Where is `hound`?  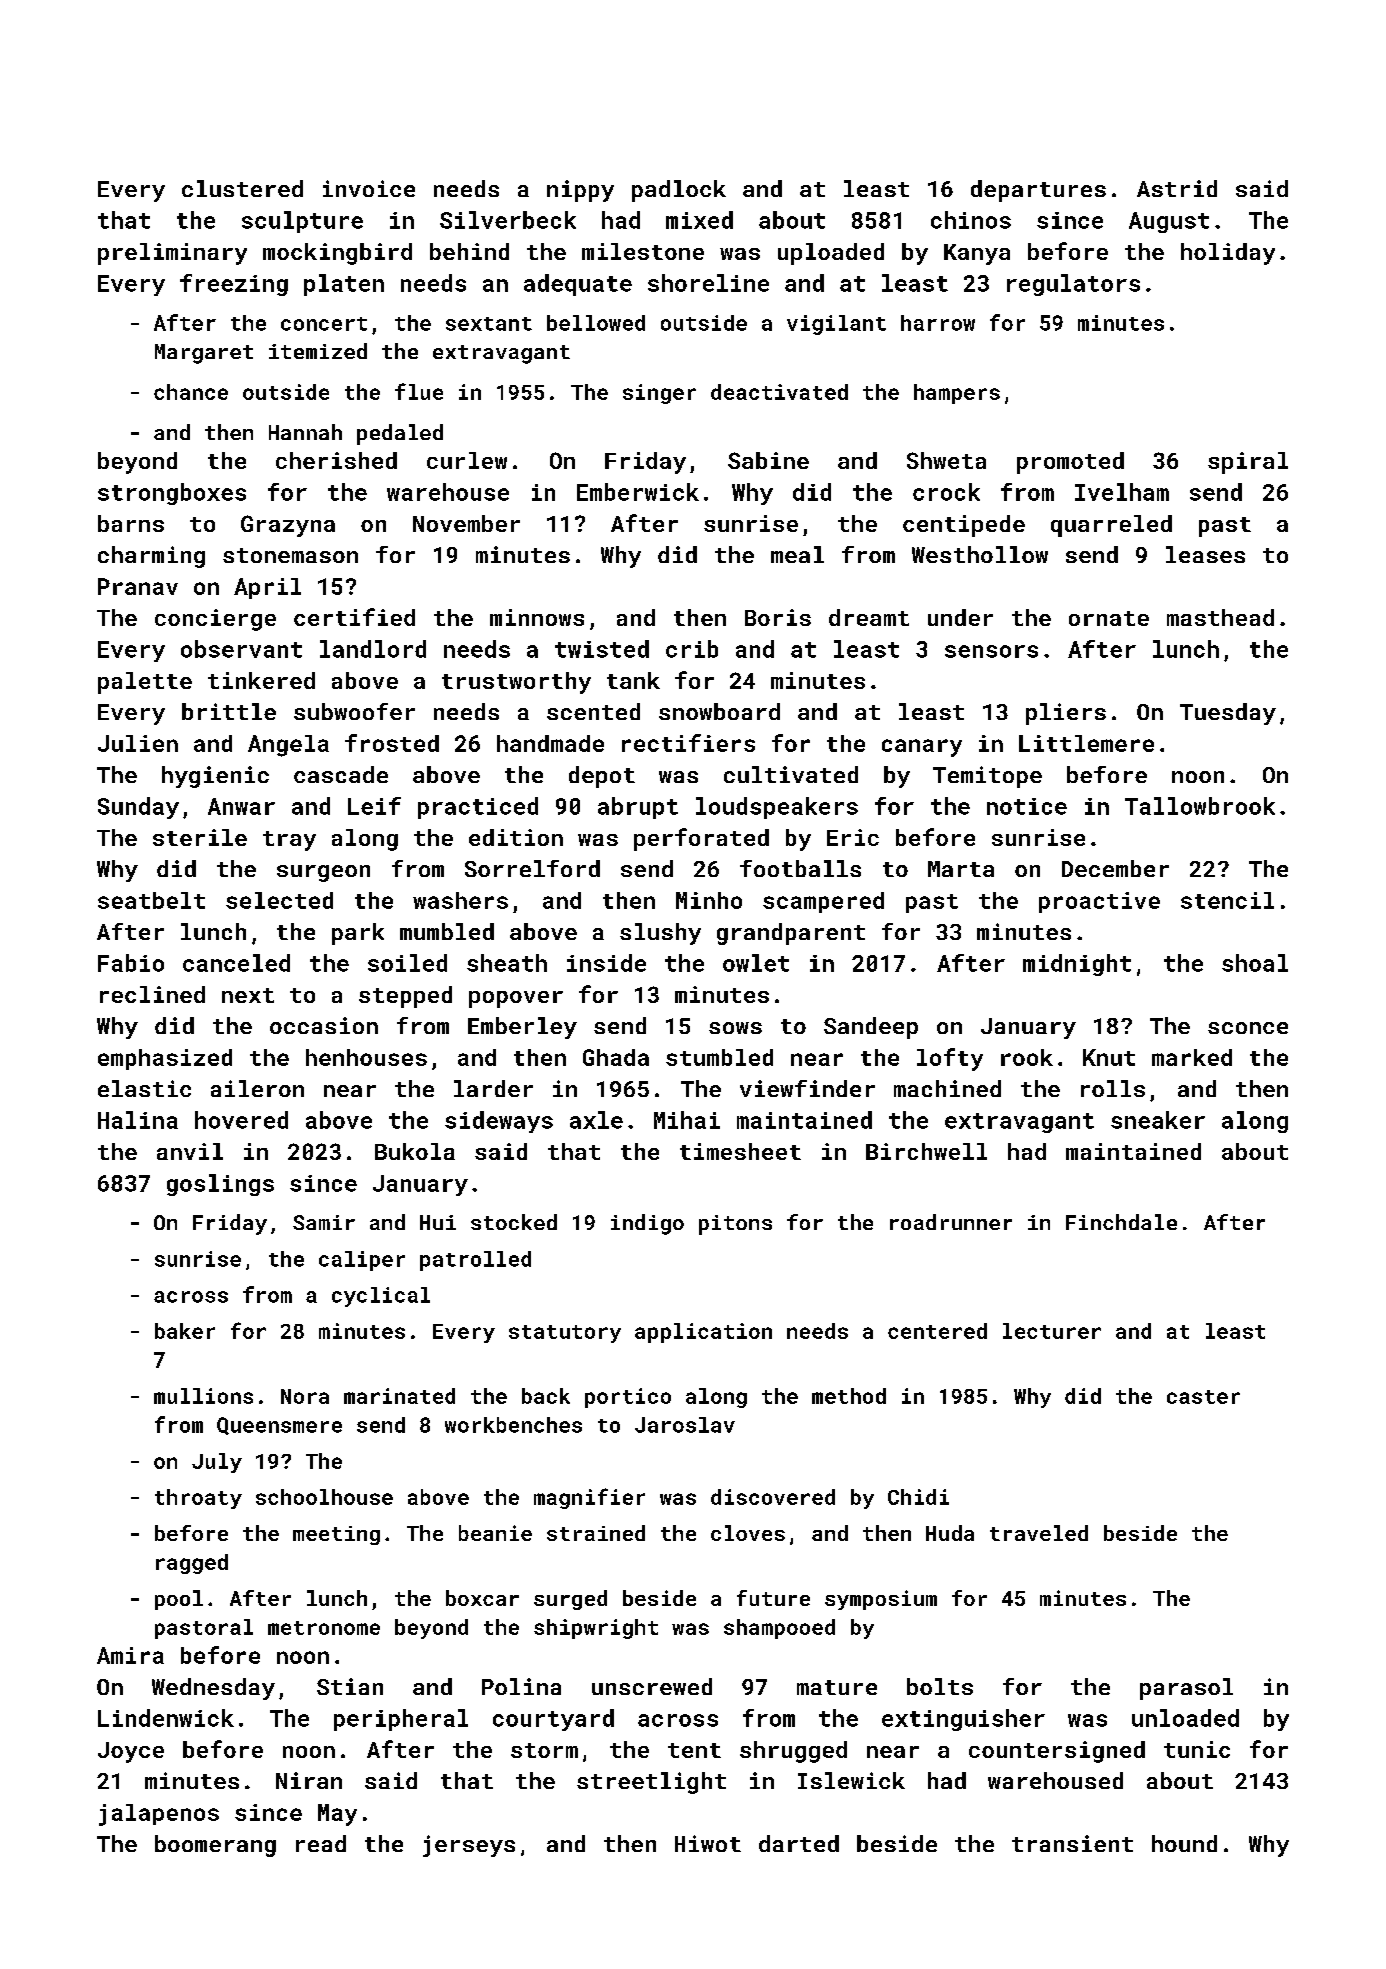
hound is located at coordinates (1184, 1843).
